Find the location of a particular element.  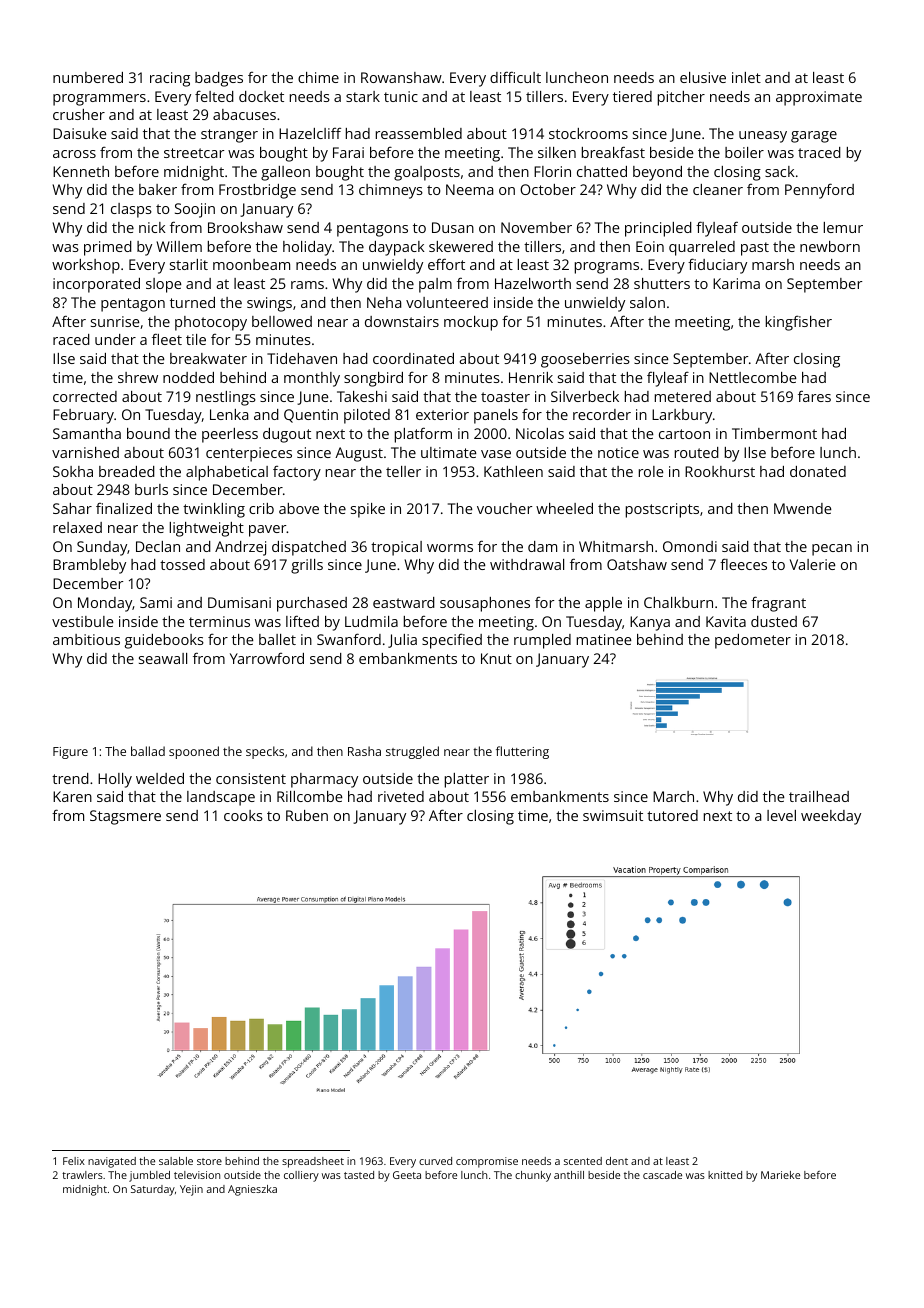

platter is located at coordinates (467, 780).
